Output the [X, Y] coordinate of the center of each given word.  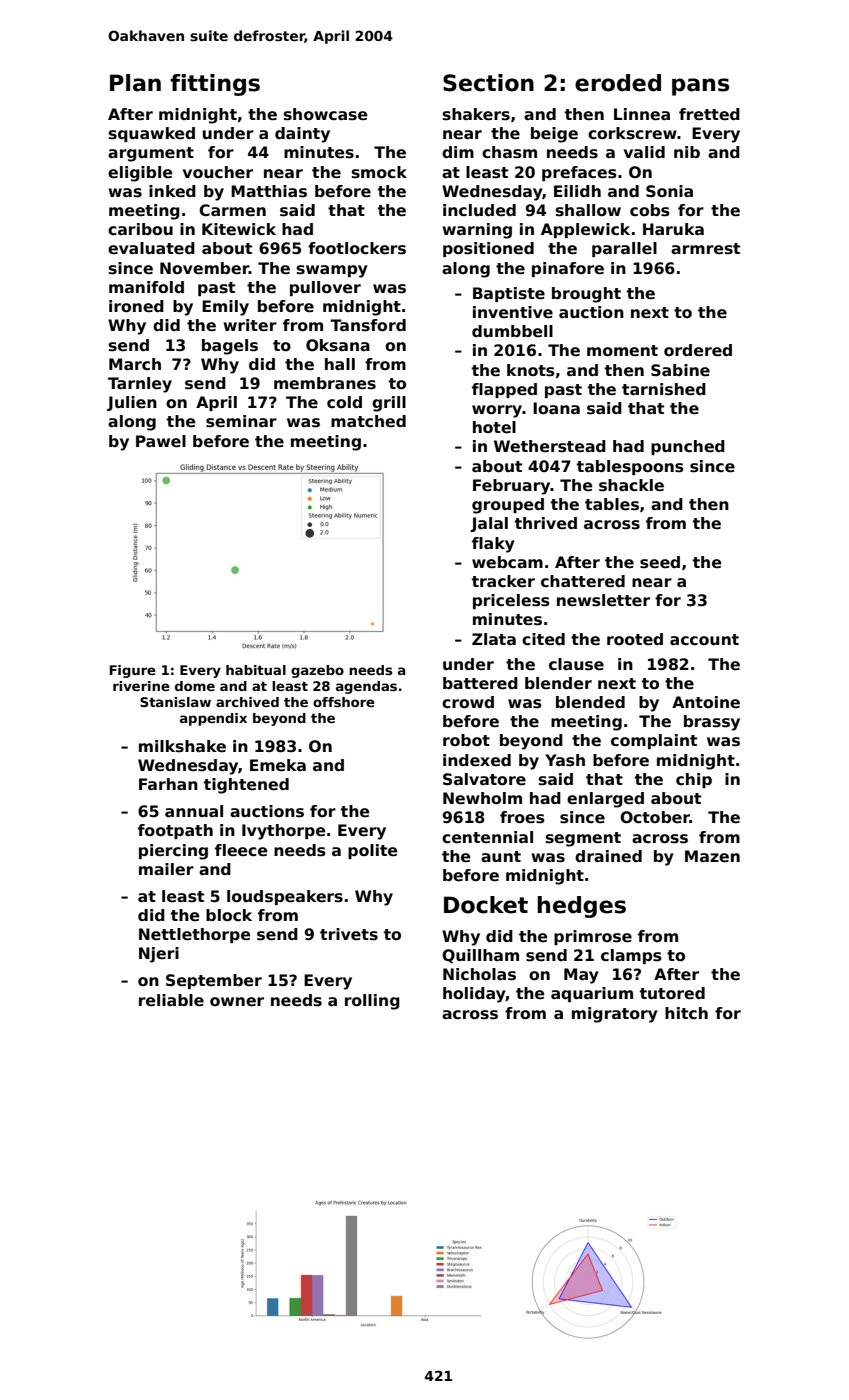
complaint [654, 741]
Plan [135, 83]
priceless [511, 601]
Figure [133, 671]
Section [488, 83]
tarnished [664, 389]
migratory [615, 1015]
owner [237, 1002]
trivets [349, 934]
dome [195, 686]
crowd [468, 702]
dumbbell [512, 331]
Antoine [706, 702]
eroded [618, 83]
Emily [225, 308]
